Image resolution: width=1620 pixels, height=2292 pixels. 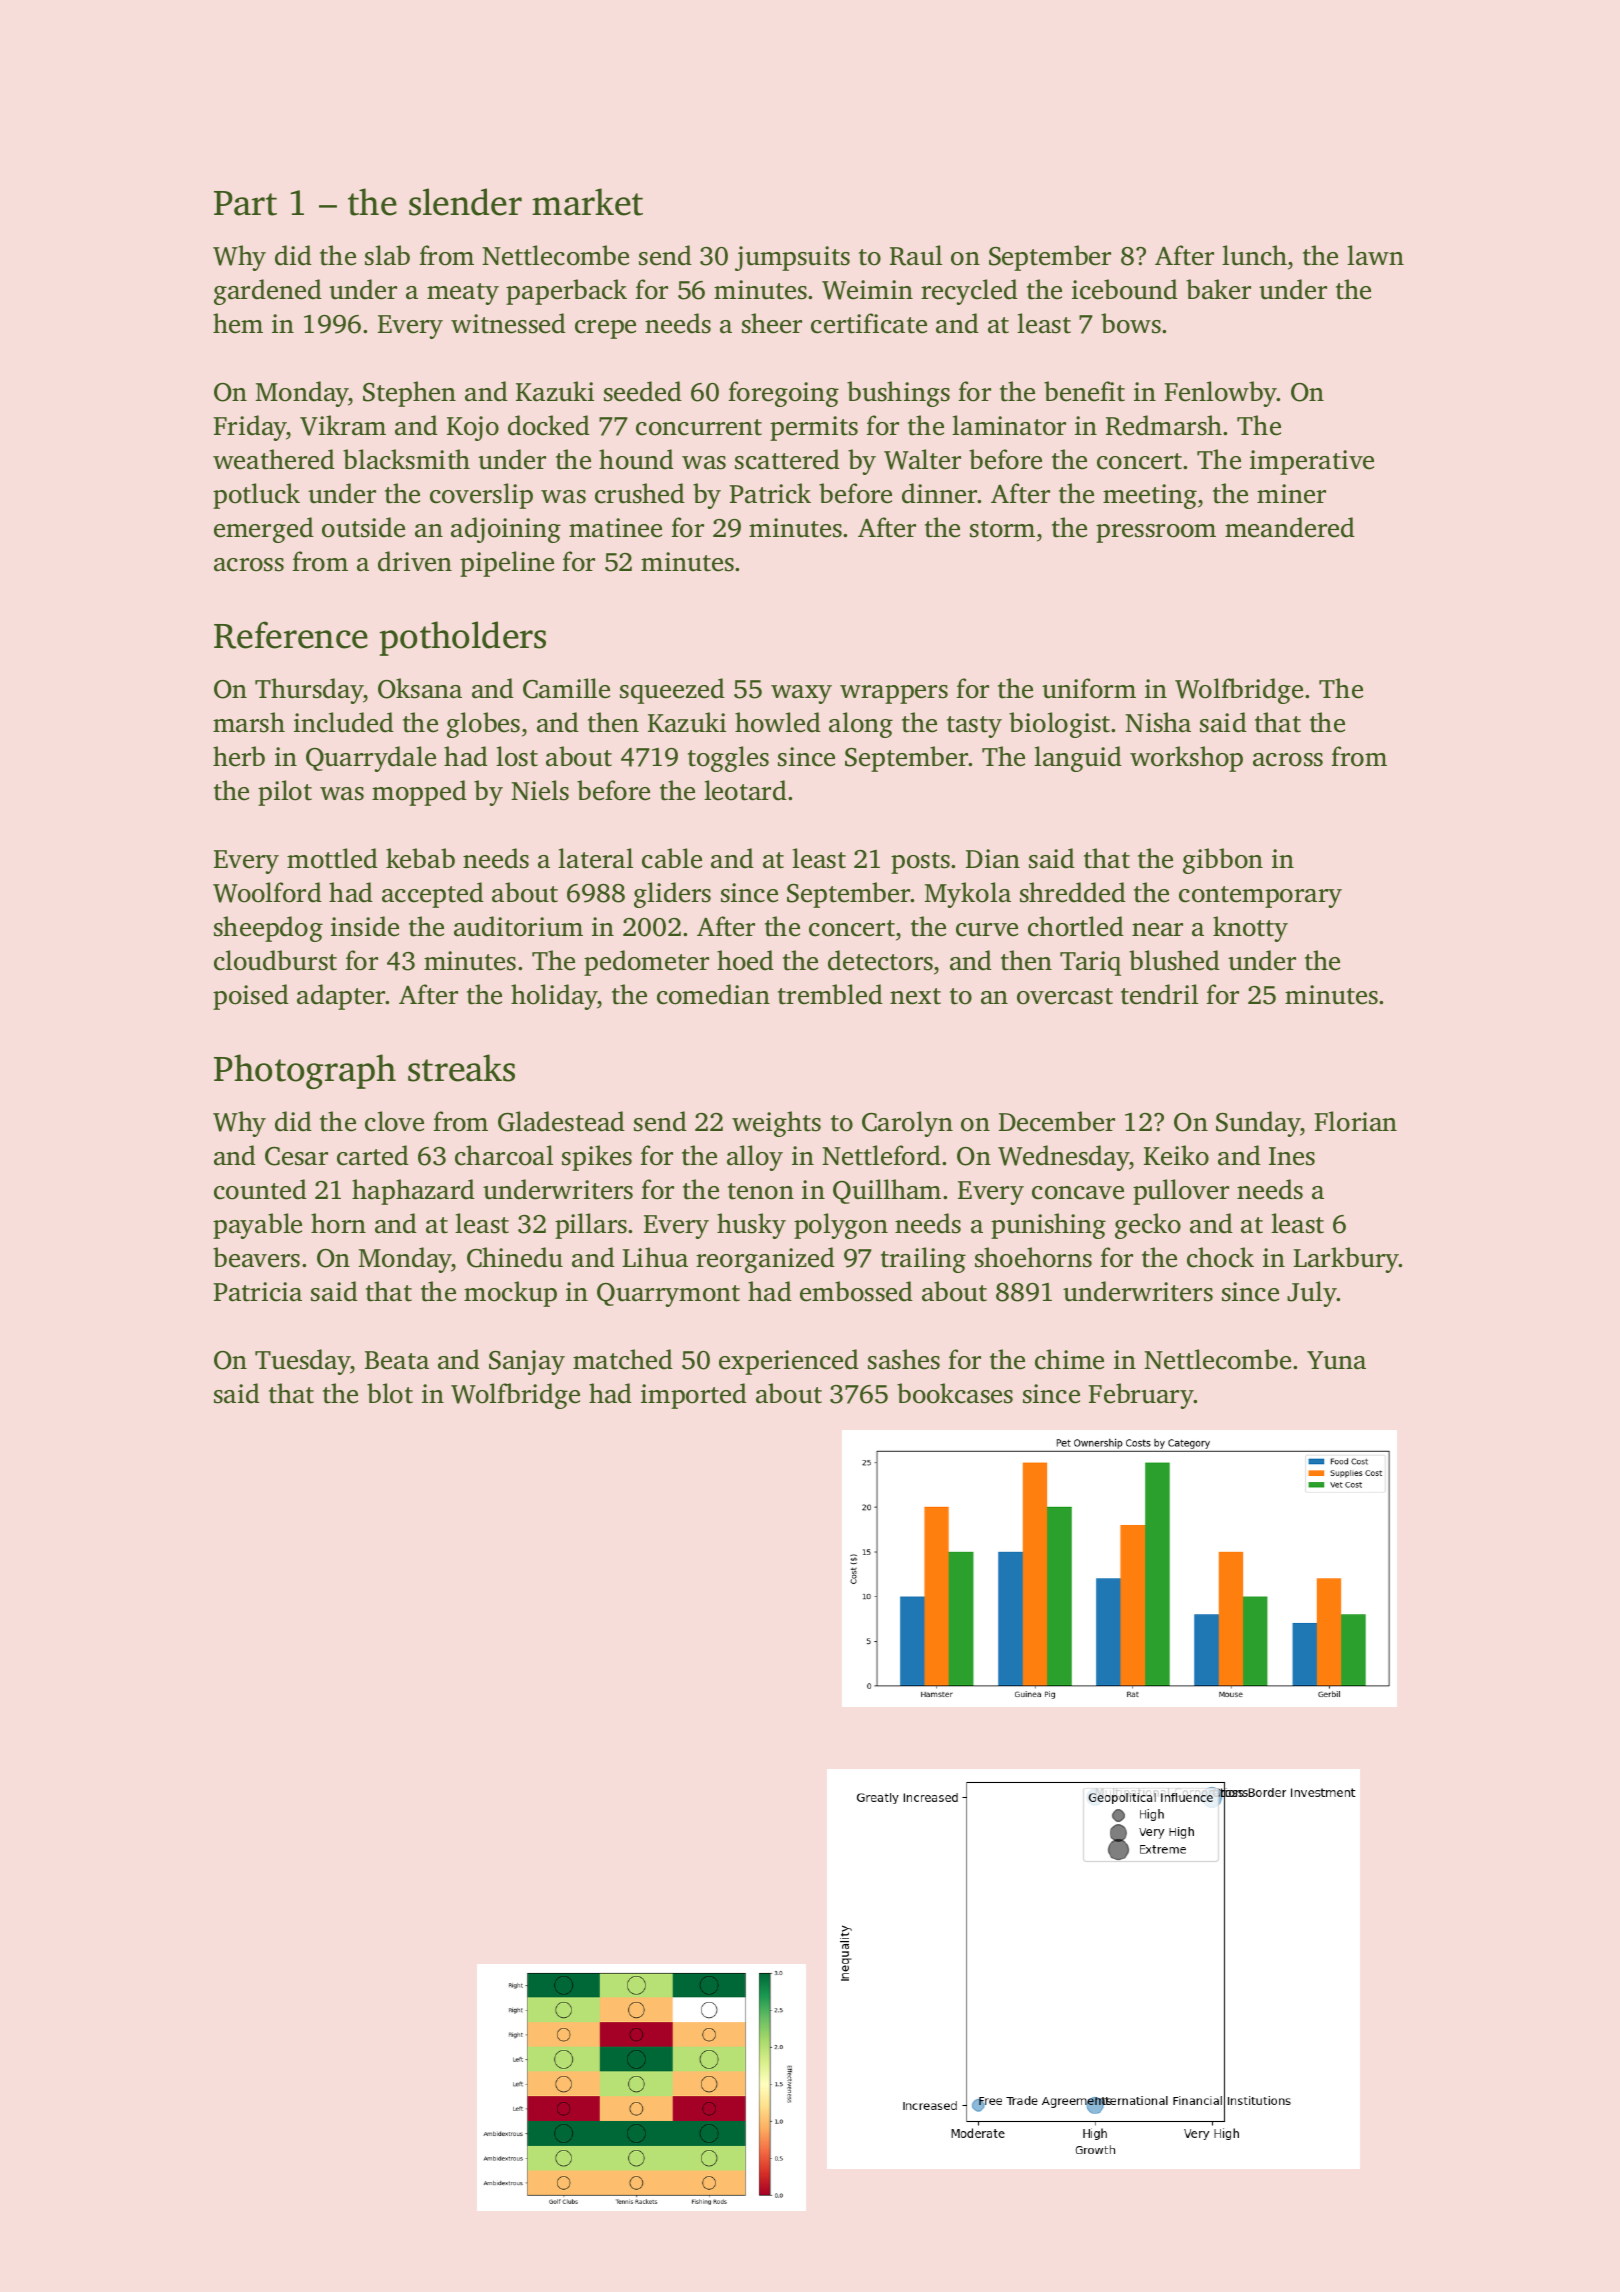 I want to click on Florian, so click(x=1355, y=1121).
